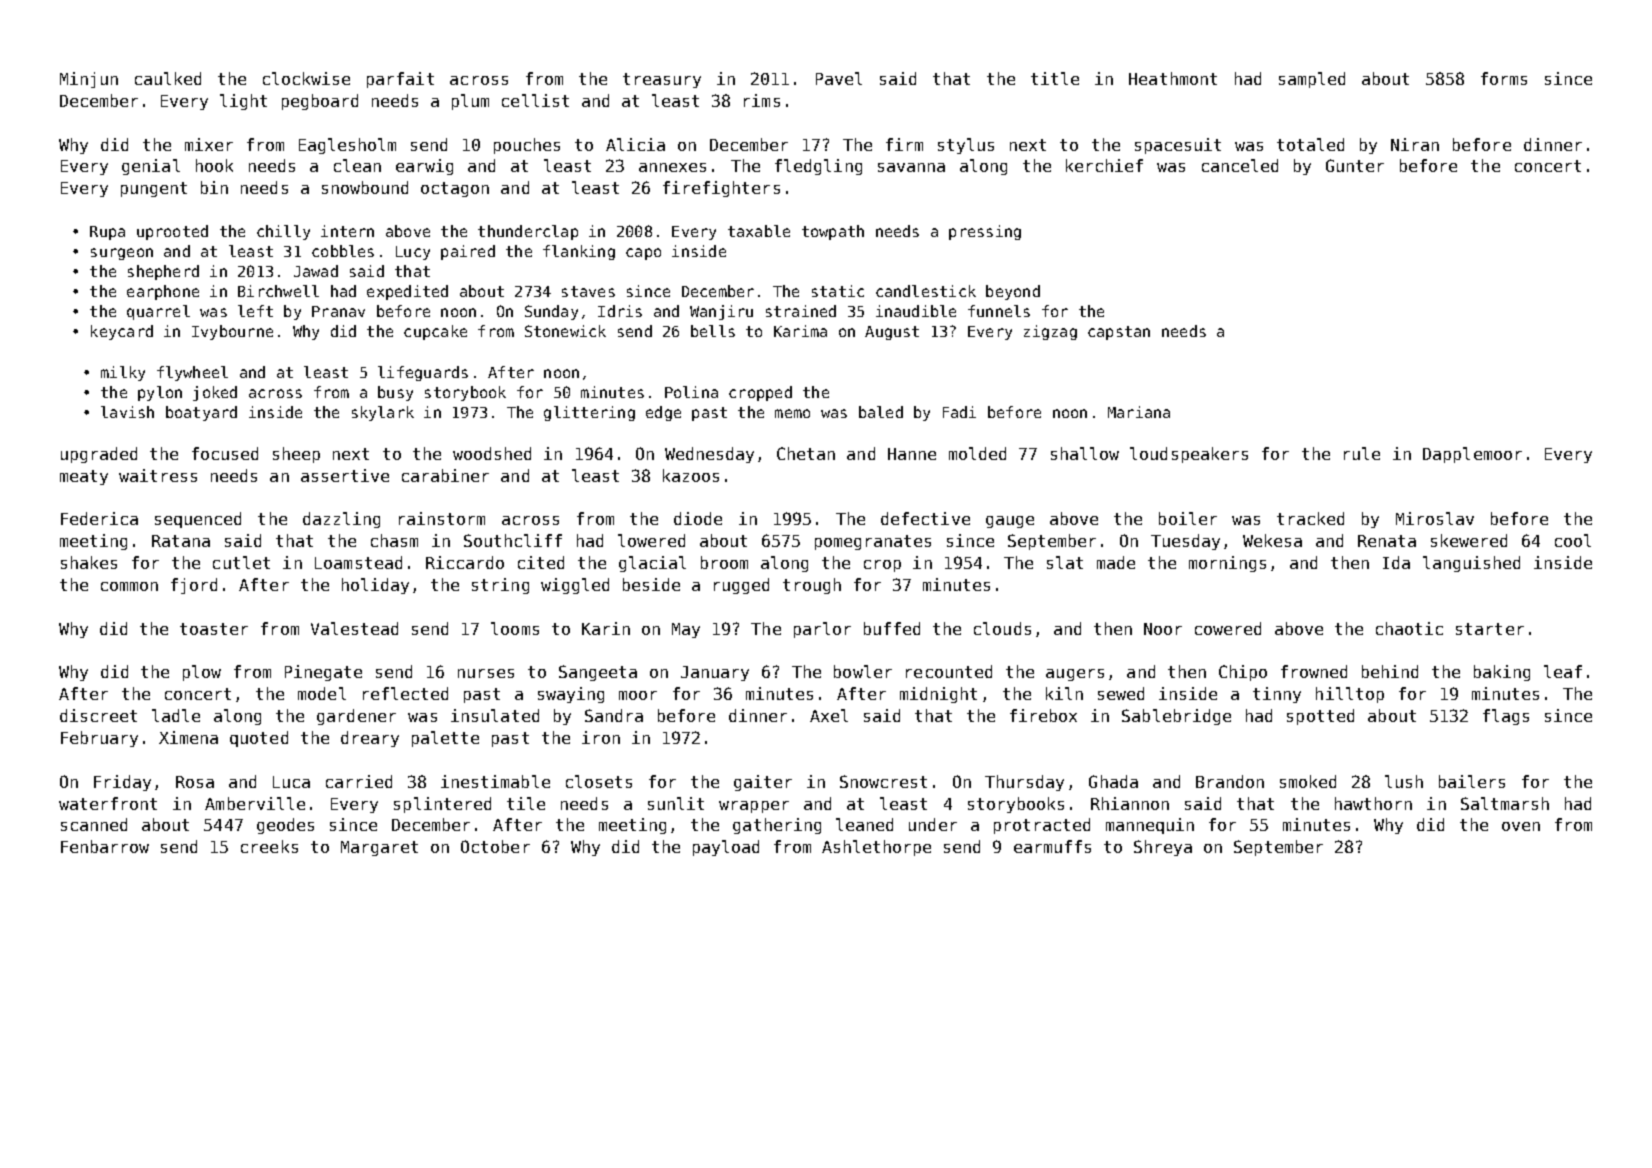  What do you see at coordinates (662, 80) in the image?
I see `treasury` at bounding box center [662, 80].
